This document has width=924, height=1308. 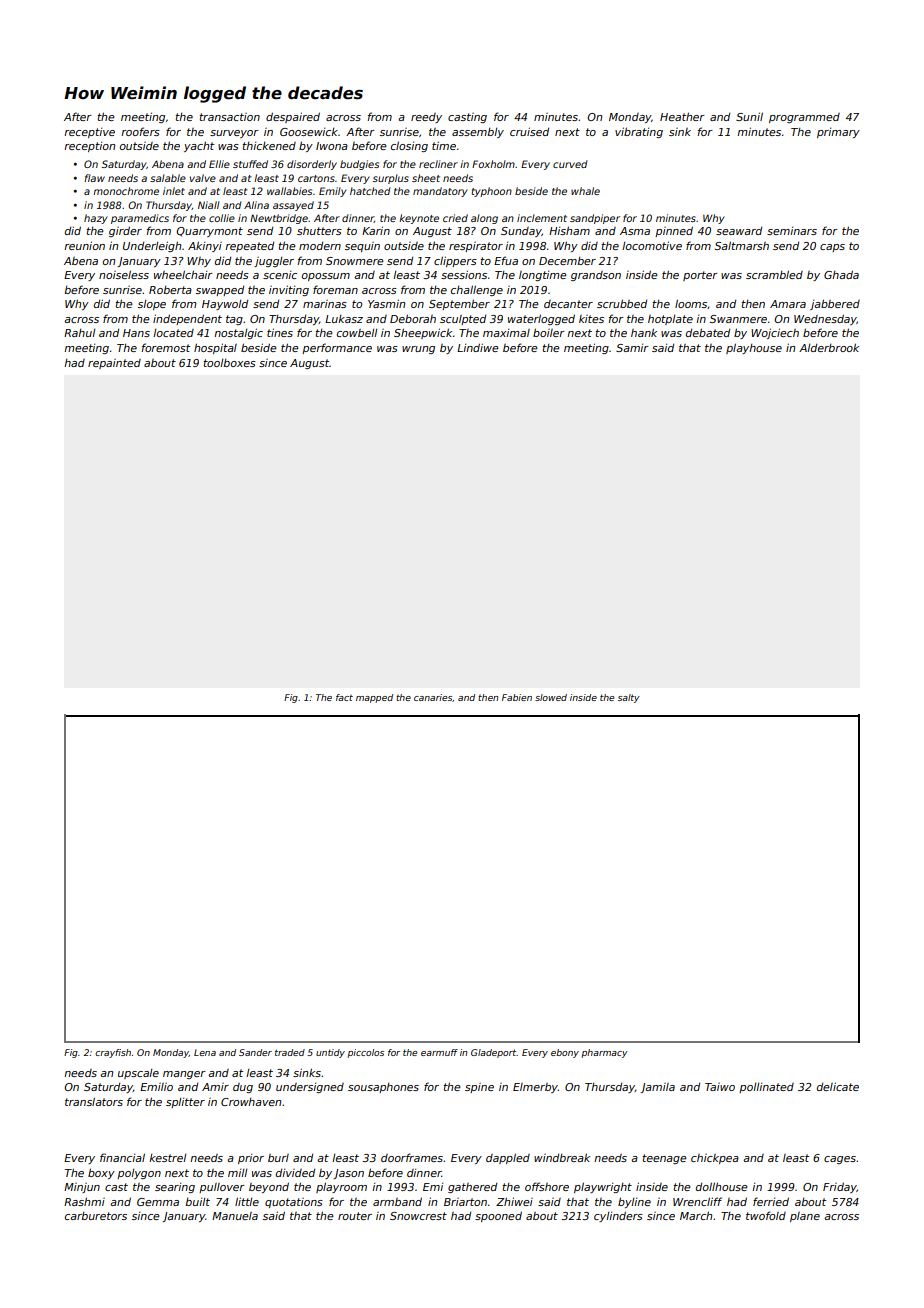 What do you see at coordinates (749, 116) in the document?
I see `Sunil` at bounding box center [749, 116].
